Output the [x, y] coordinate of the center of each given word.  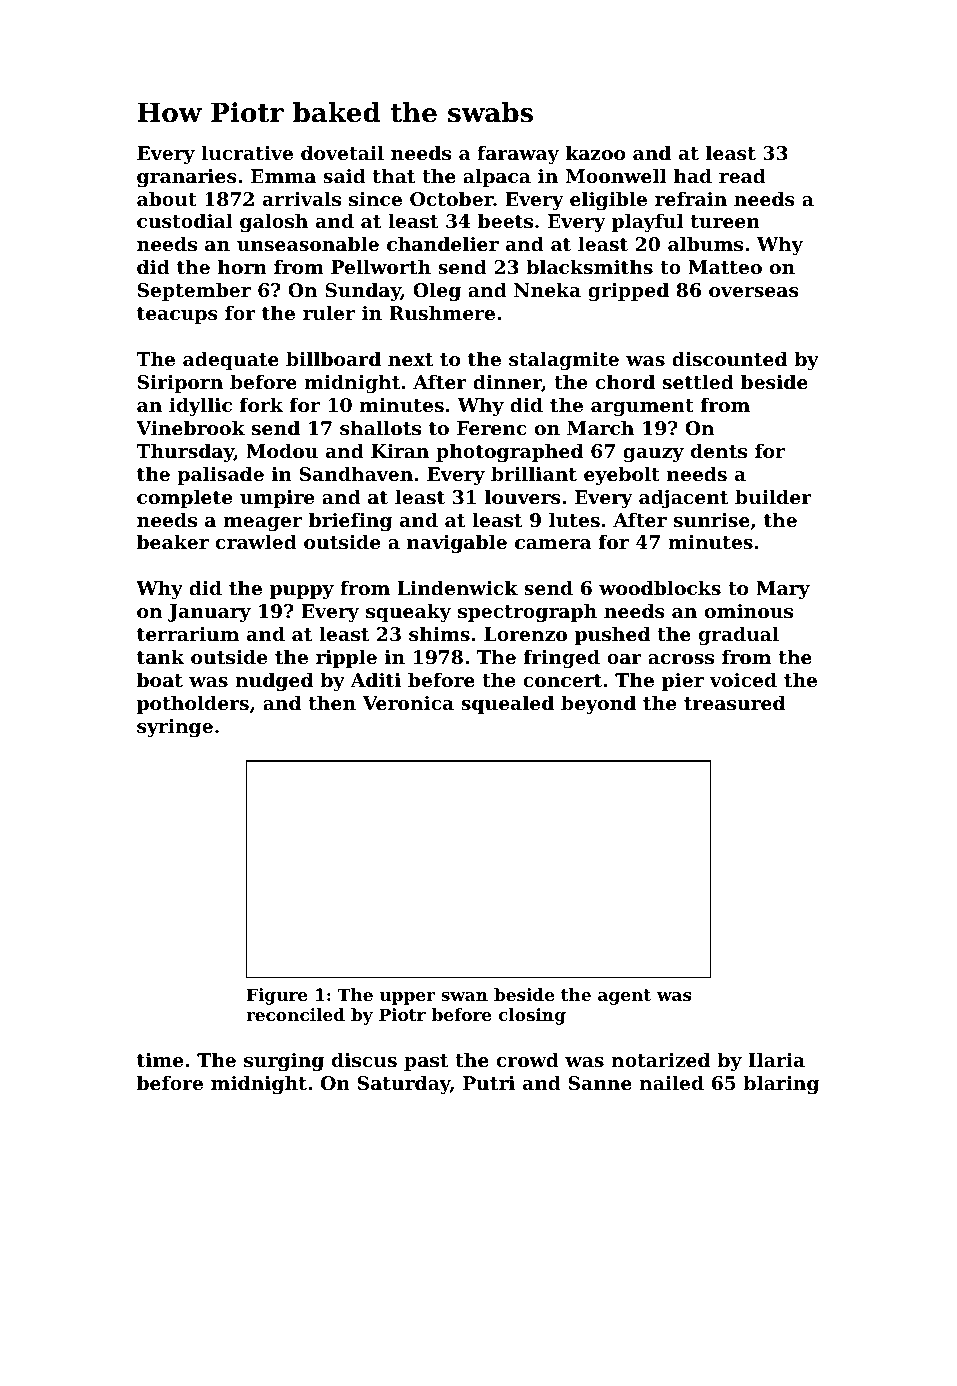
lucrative [247, 153]
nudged [274, 681]
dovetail [342, 153]
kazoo [595, 152]
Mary [783, 590]
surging [284, 1062]
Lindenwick [457, 587]
